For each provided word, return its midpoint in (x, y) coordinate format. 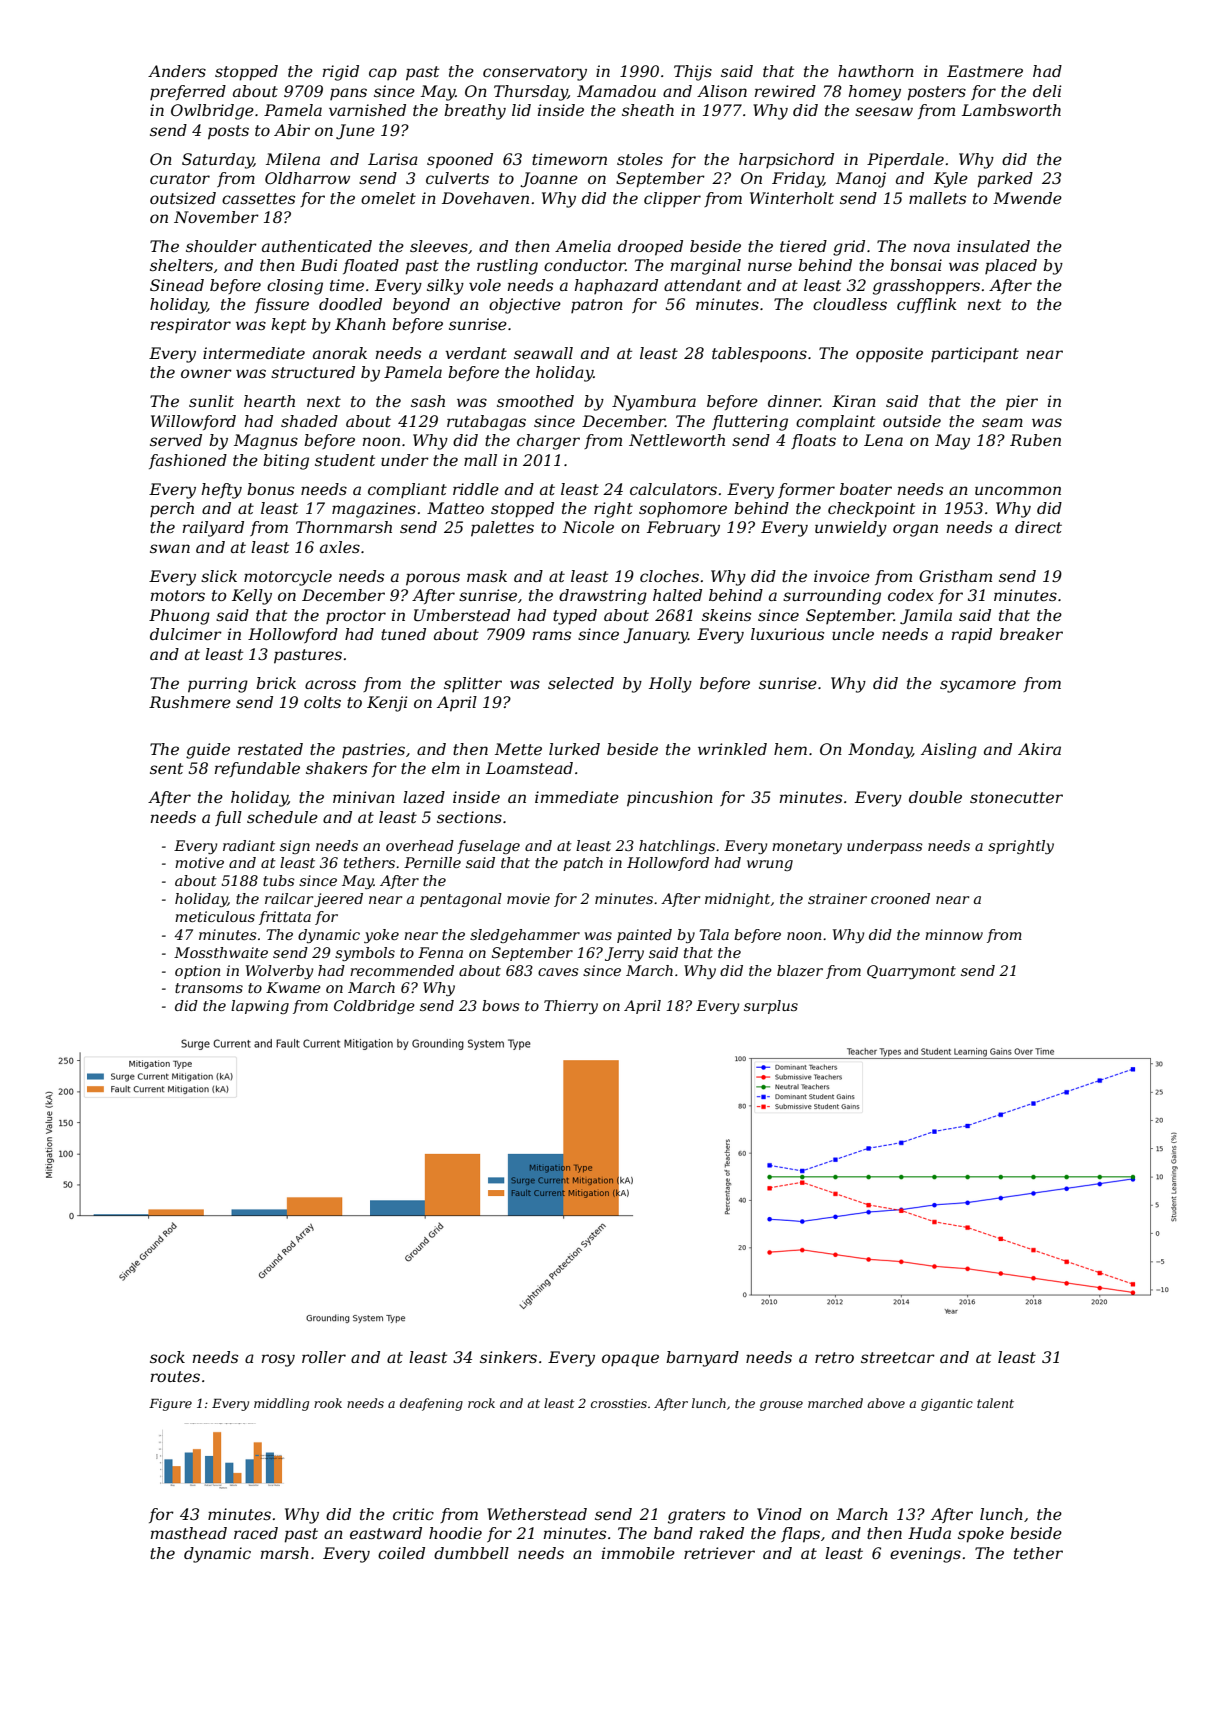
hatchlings (677, 847)
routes (175, 1376)
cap (383, 74)
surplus (771, 1007)
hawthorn (876, 71)
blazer (800, 971)
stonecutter (1016, 797)
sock (167, 1357)
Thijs (693, 73)
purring (218, 685)
